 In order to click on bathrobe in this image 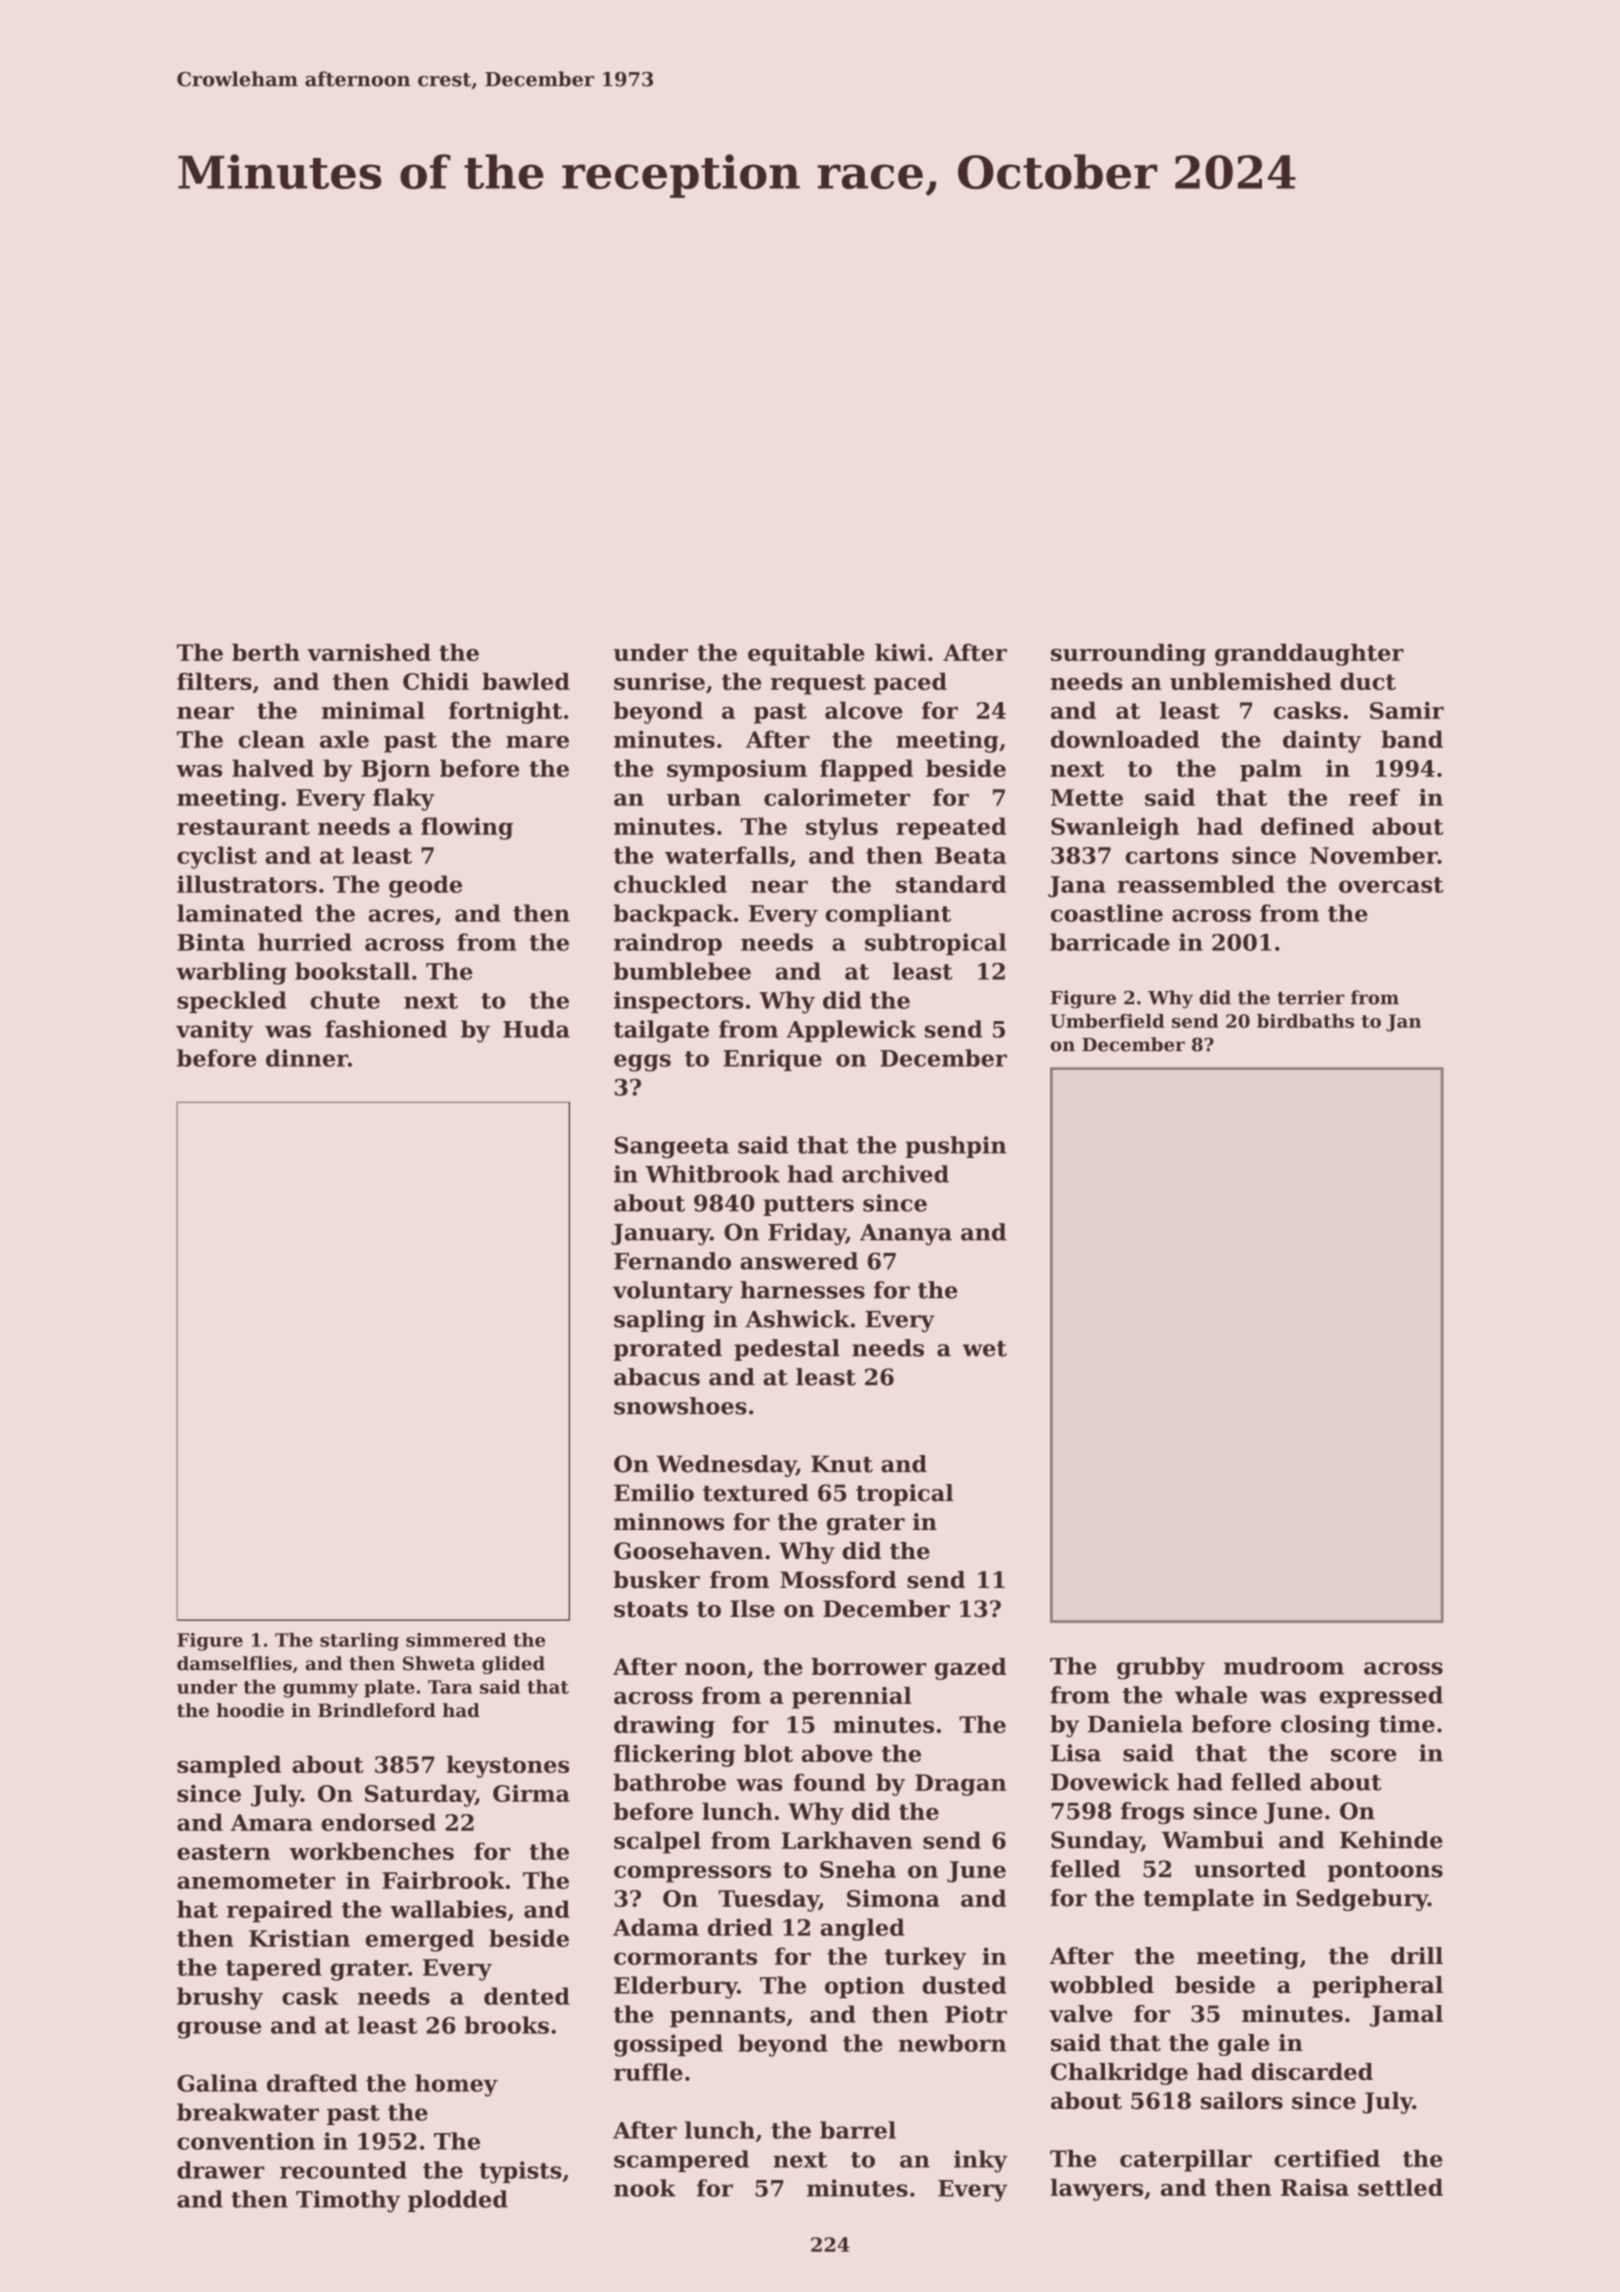, I will do `click(670, 1782)`.
